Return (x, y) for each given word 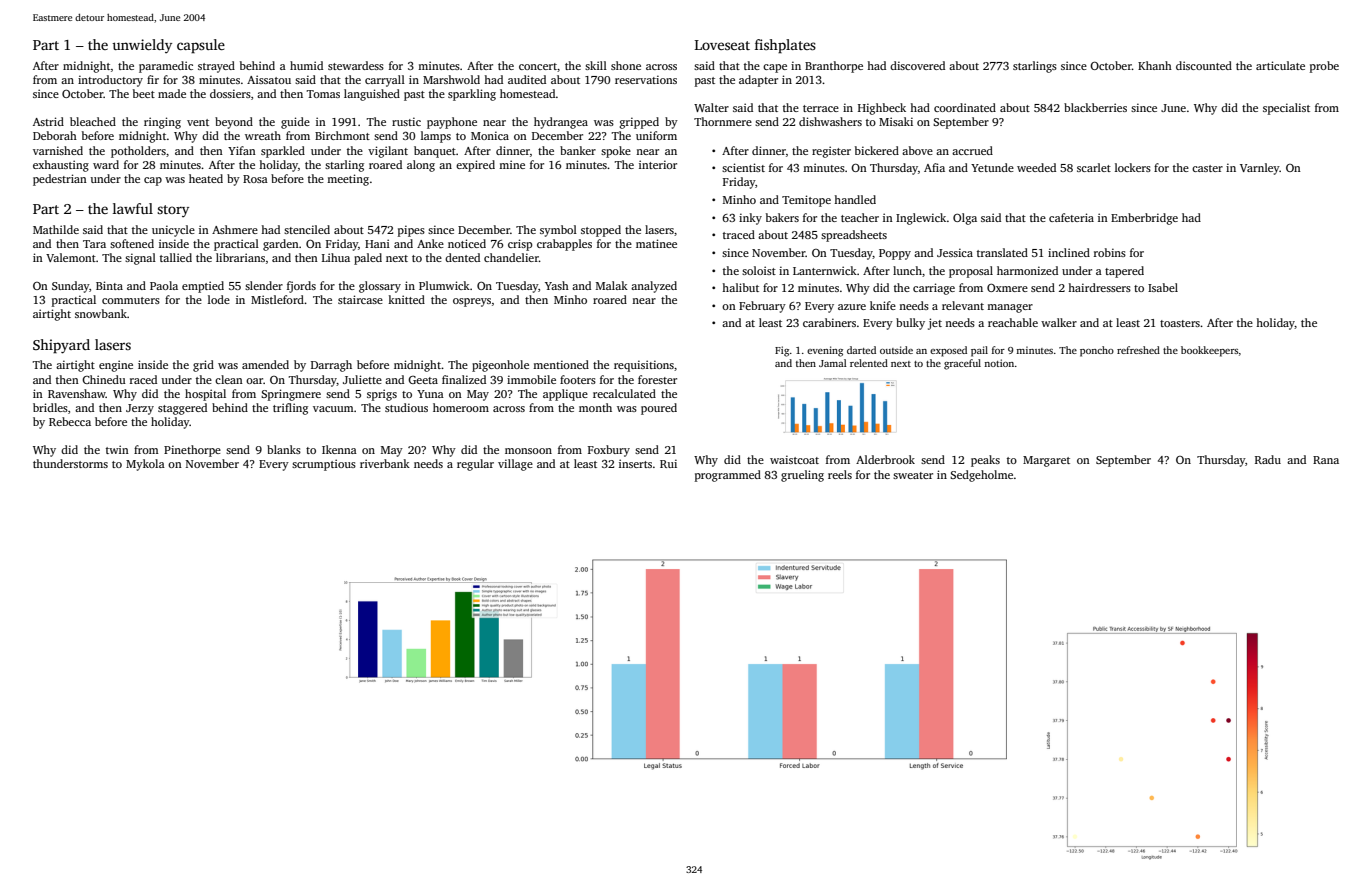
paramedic (166, 67)
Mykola (145, 465)
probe (1324, 67)
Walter (711, 107)
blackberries (1095, 107)
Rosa (255, 179)
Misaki (896, 121)
